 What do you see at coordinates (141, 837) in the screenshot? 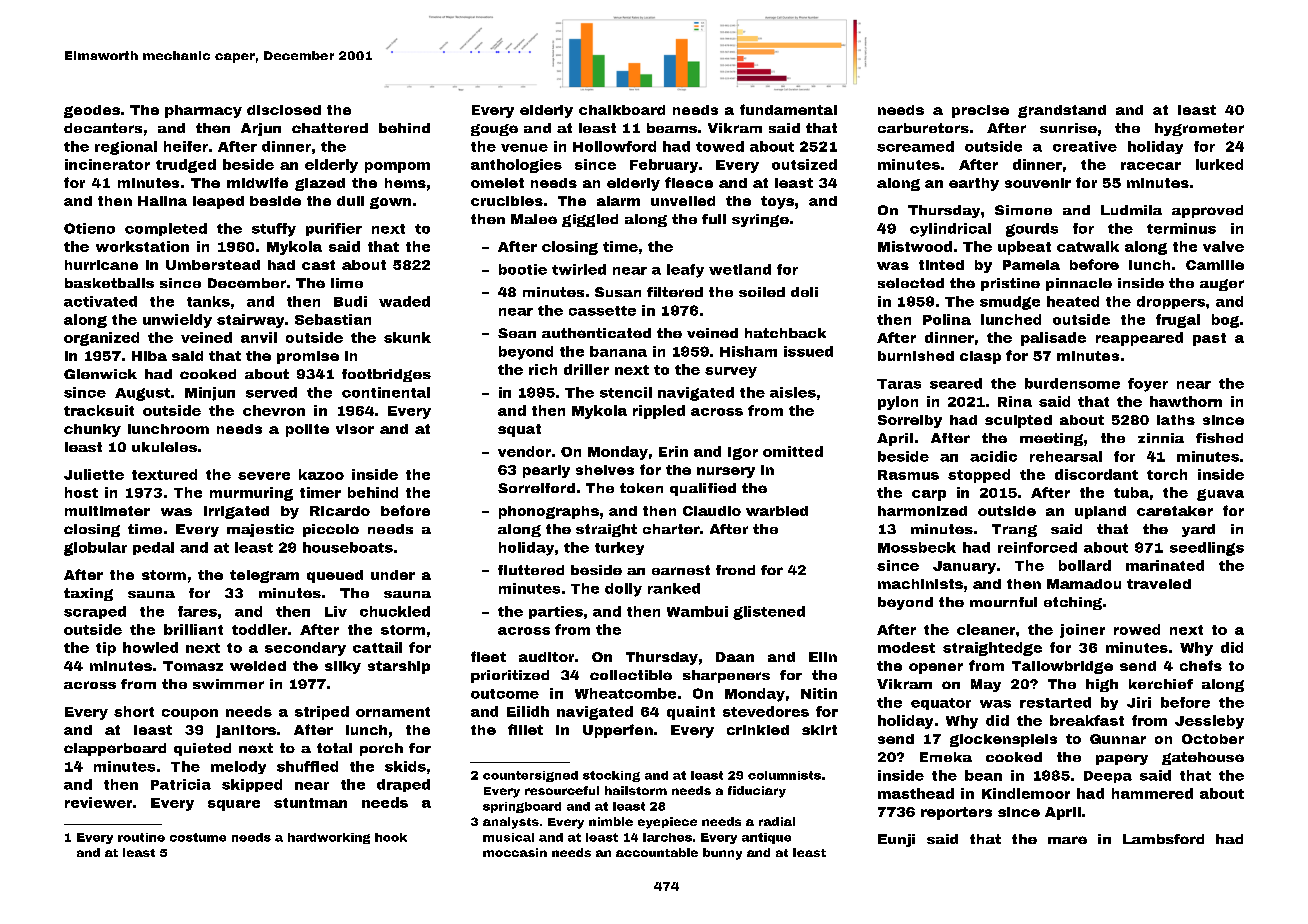
I see `routine` at bounding box center [141, 837].
